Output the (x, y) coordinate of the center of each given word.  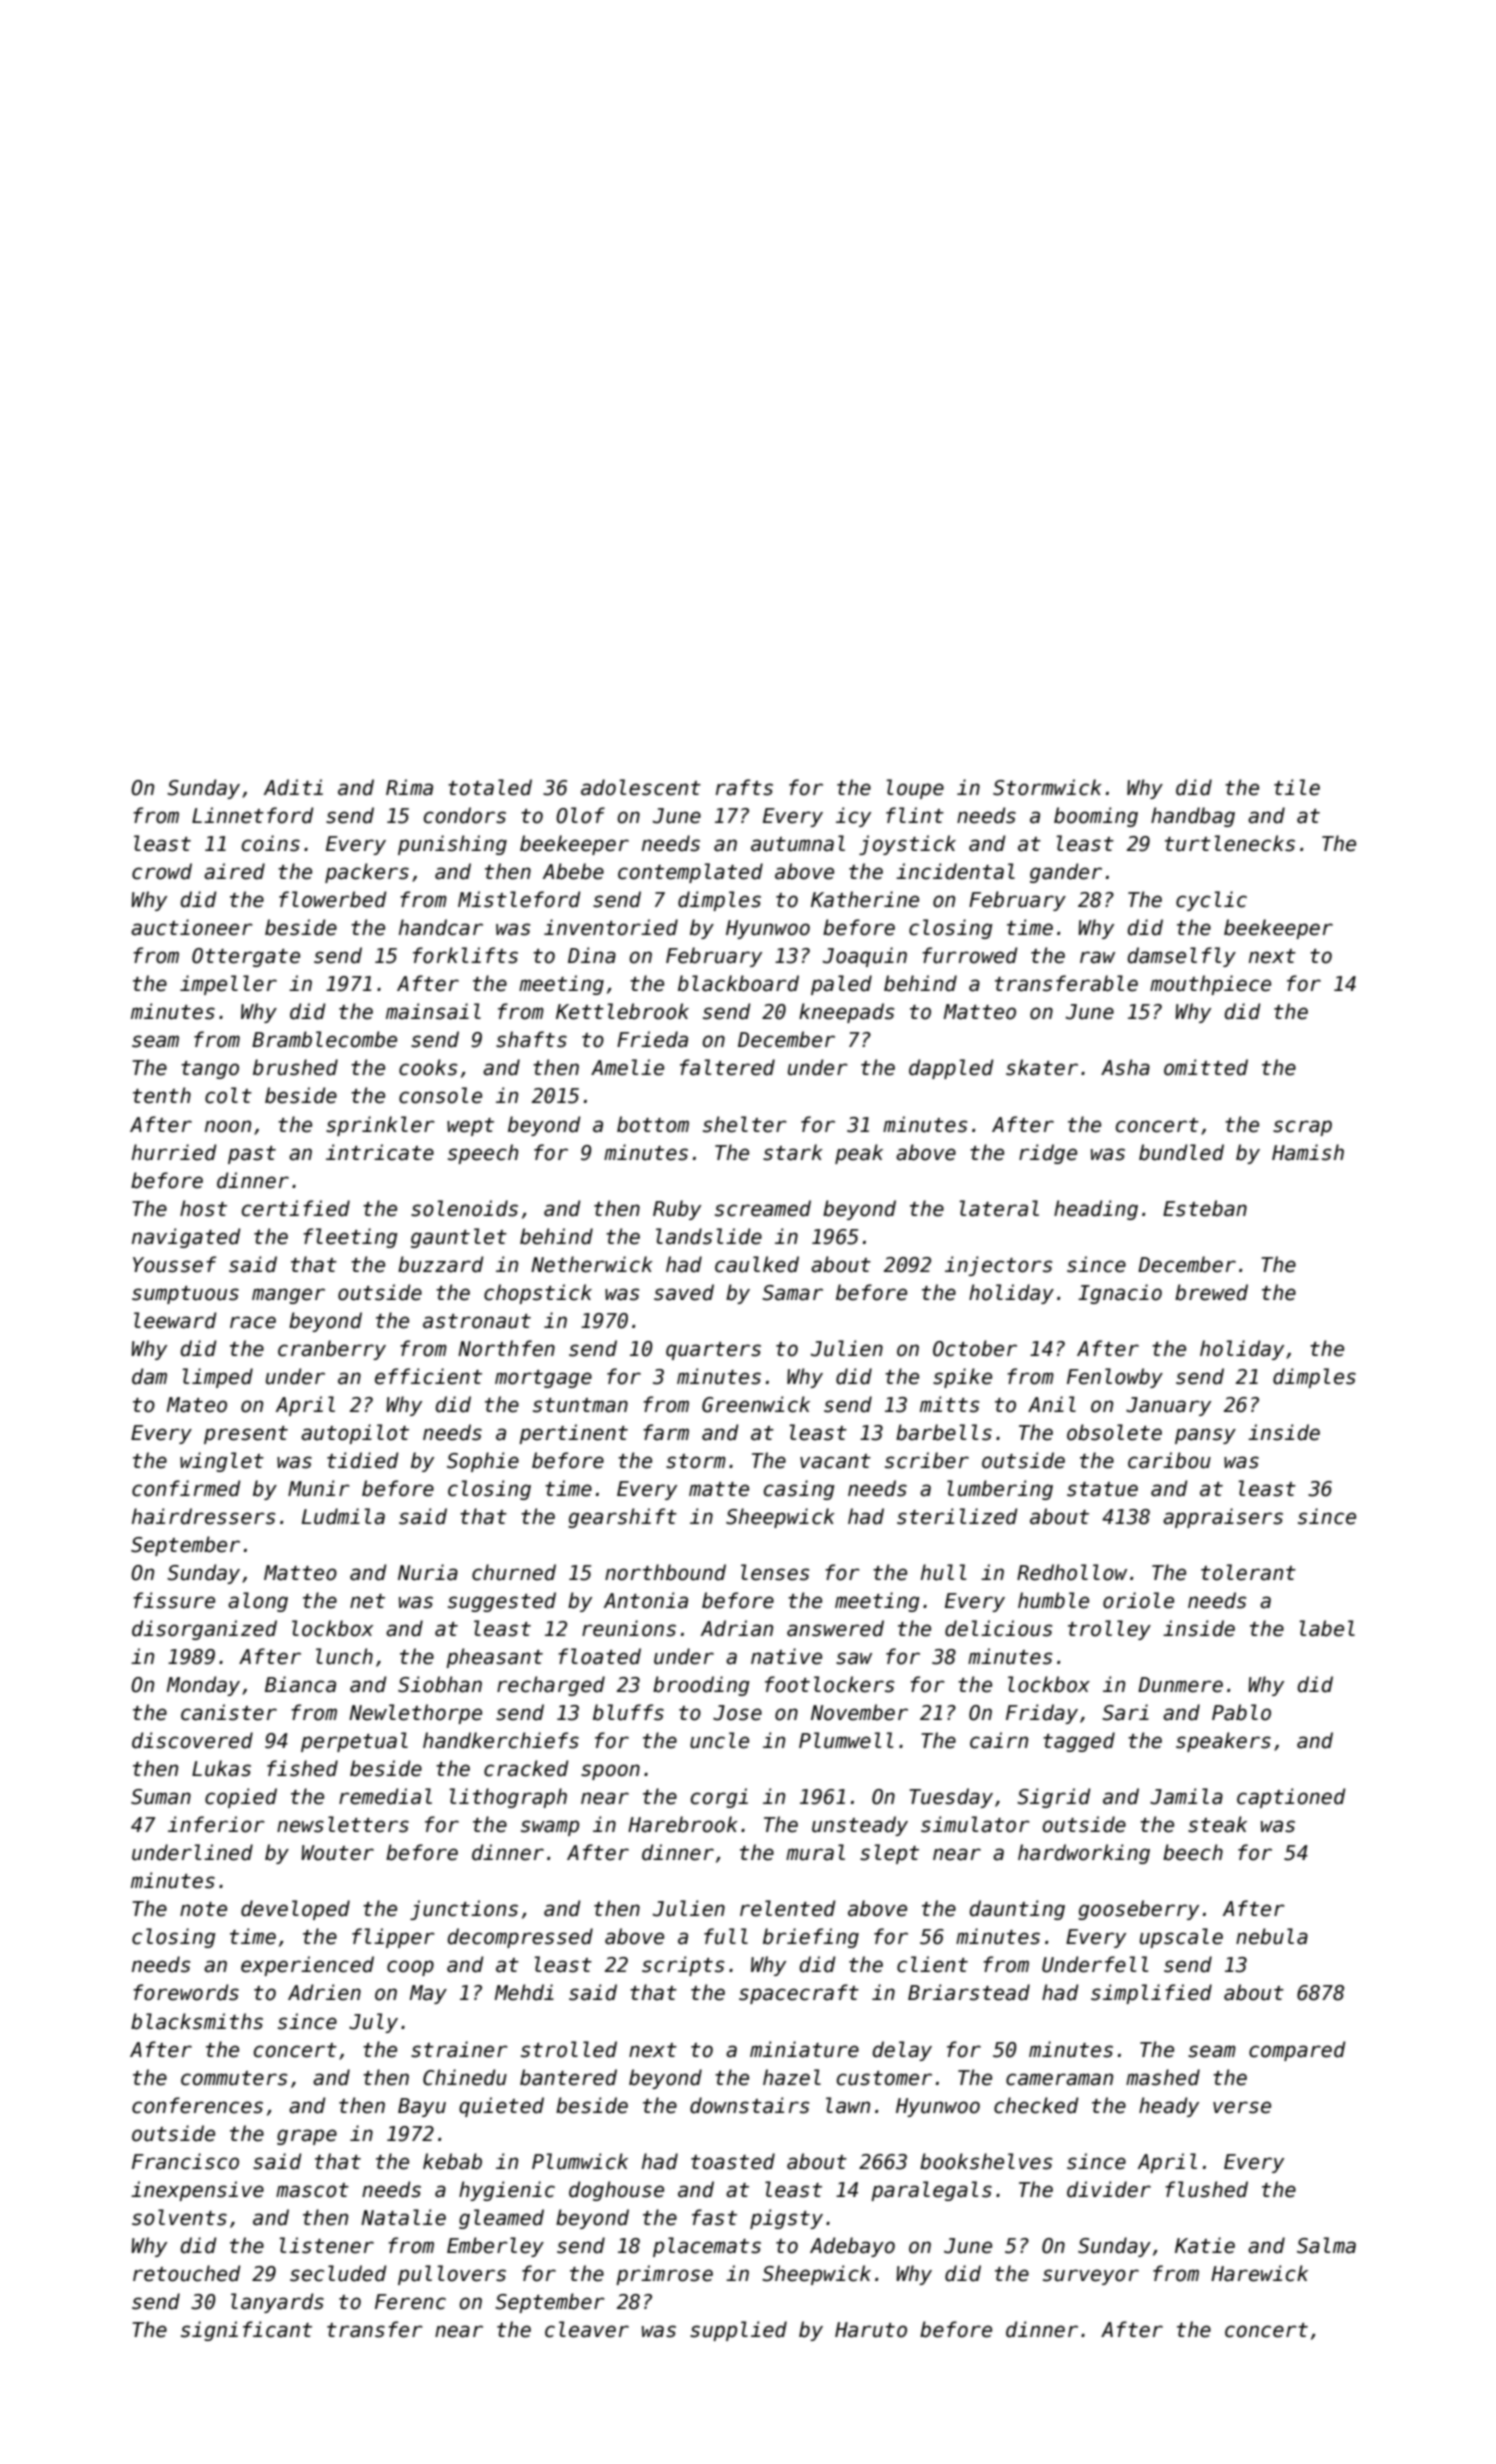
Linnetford (253, 815)
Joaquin (865, 957)
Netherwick (592, 1264)
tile (1297, 787)
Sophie (483, 1462)
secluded (338, 2273)
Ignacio (1120, 1294)
